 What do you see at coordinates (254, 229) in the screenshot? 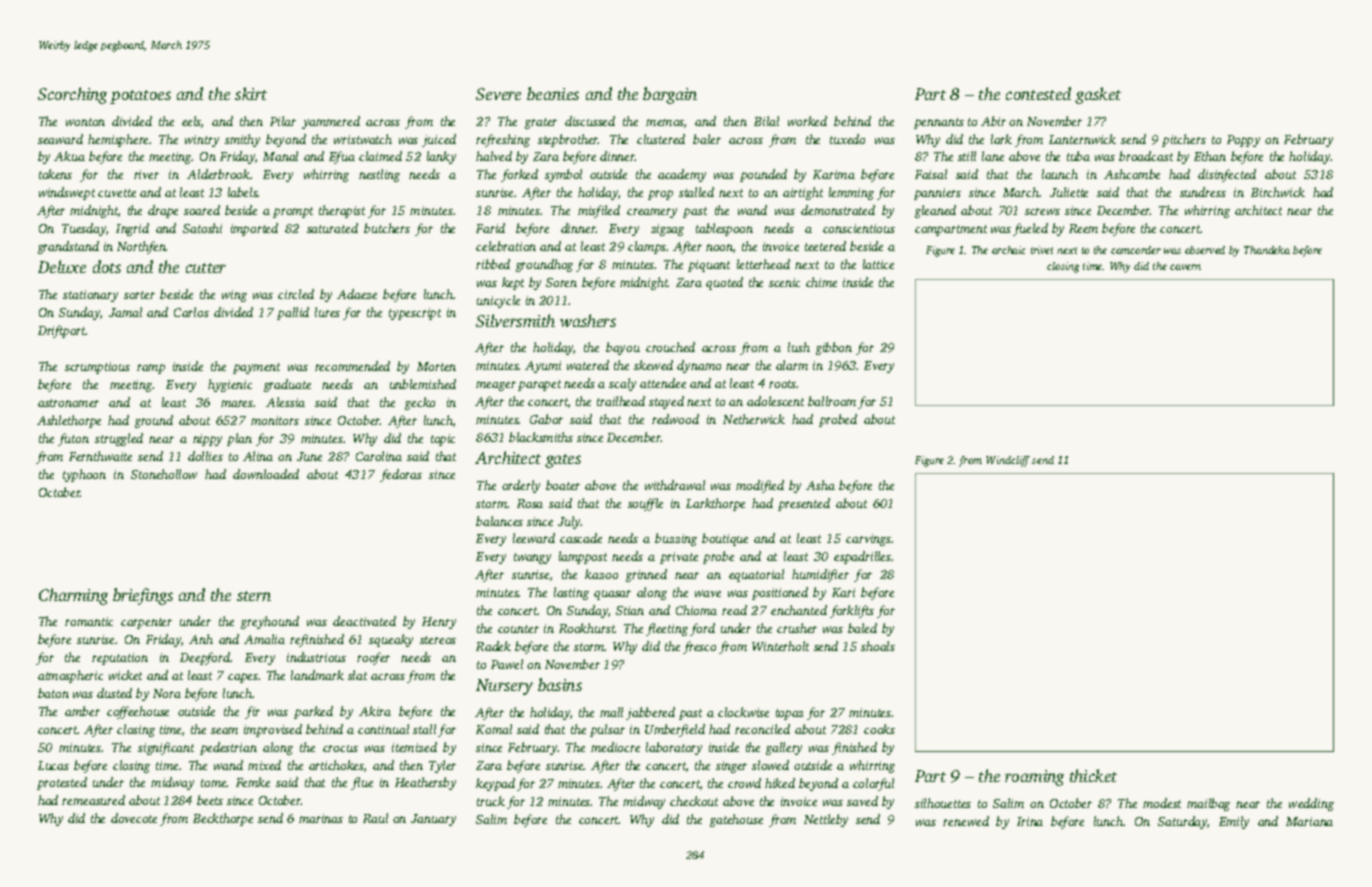
I see `imported` at bounding box center [254, 229].
